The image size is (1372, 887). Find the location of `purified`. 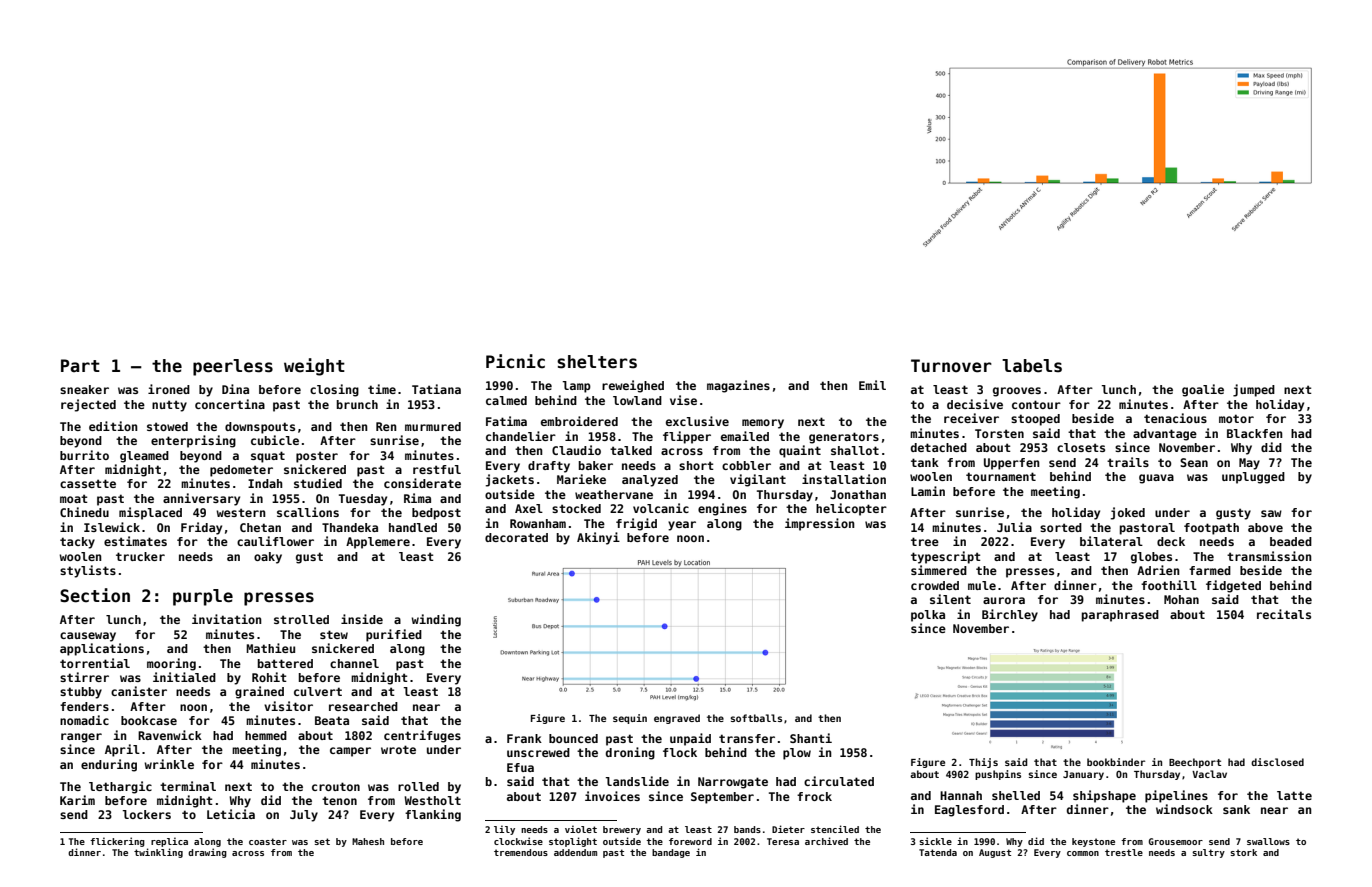

purified is located at coordinates (394, 635).
